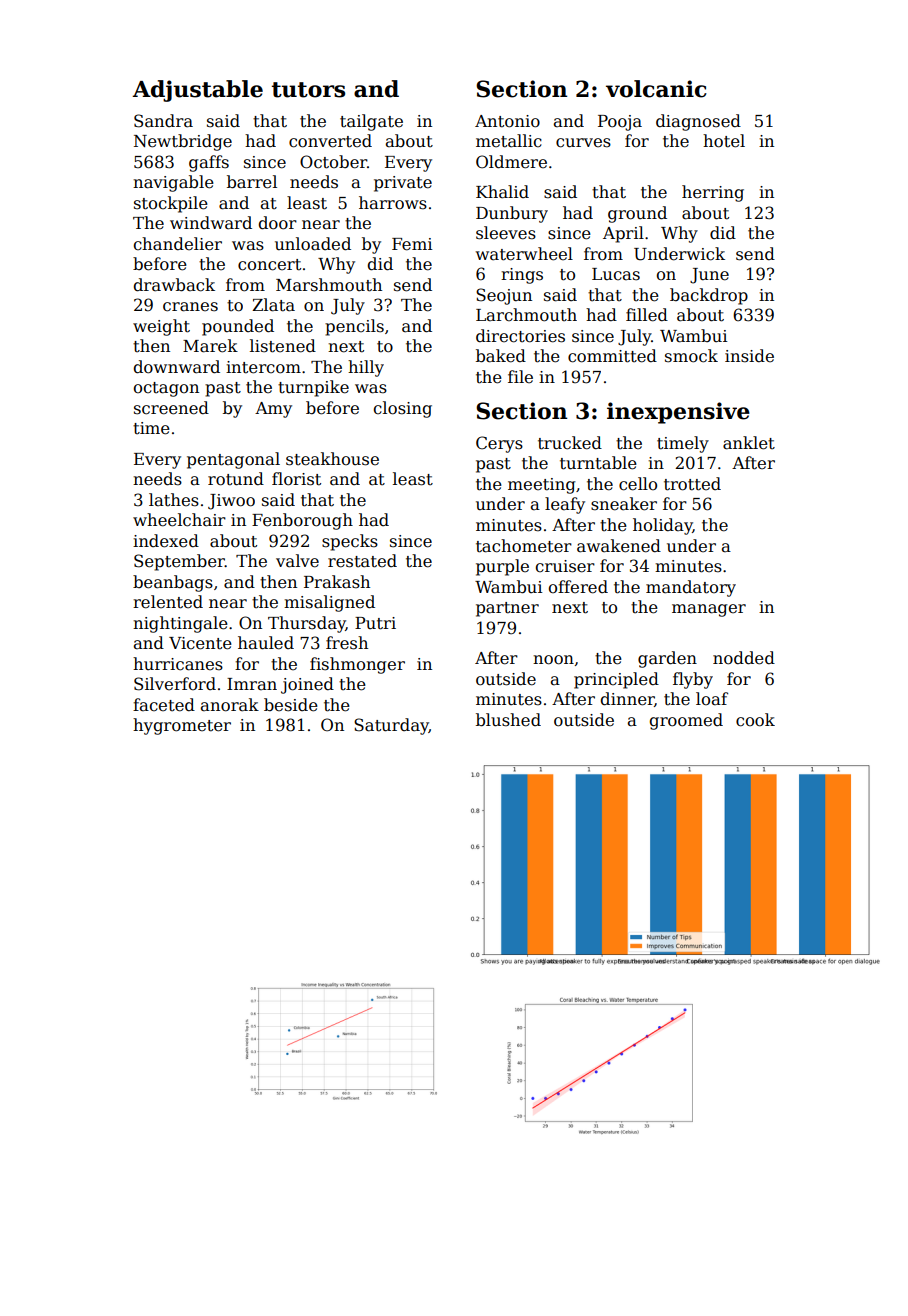 This screenshot has width=908, height=1316. Describe the element at coordinates (332, 459) in the screenshot. I see `steakhouse` at that location.
